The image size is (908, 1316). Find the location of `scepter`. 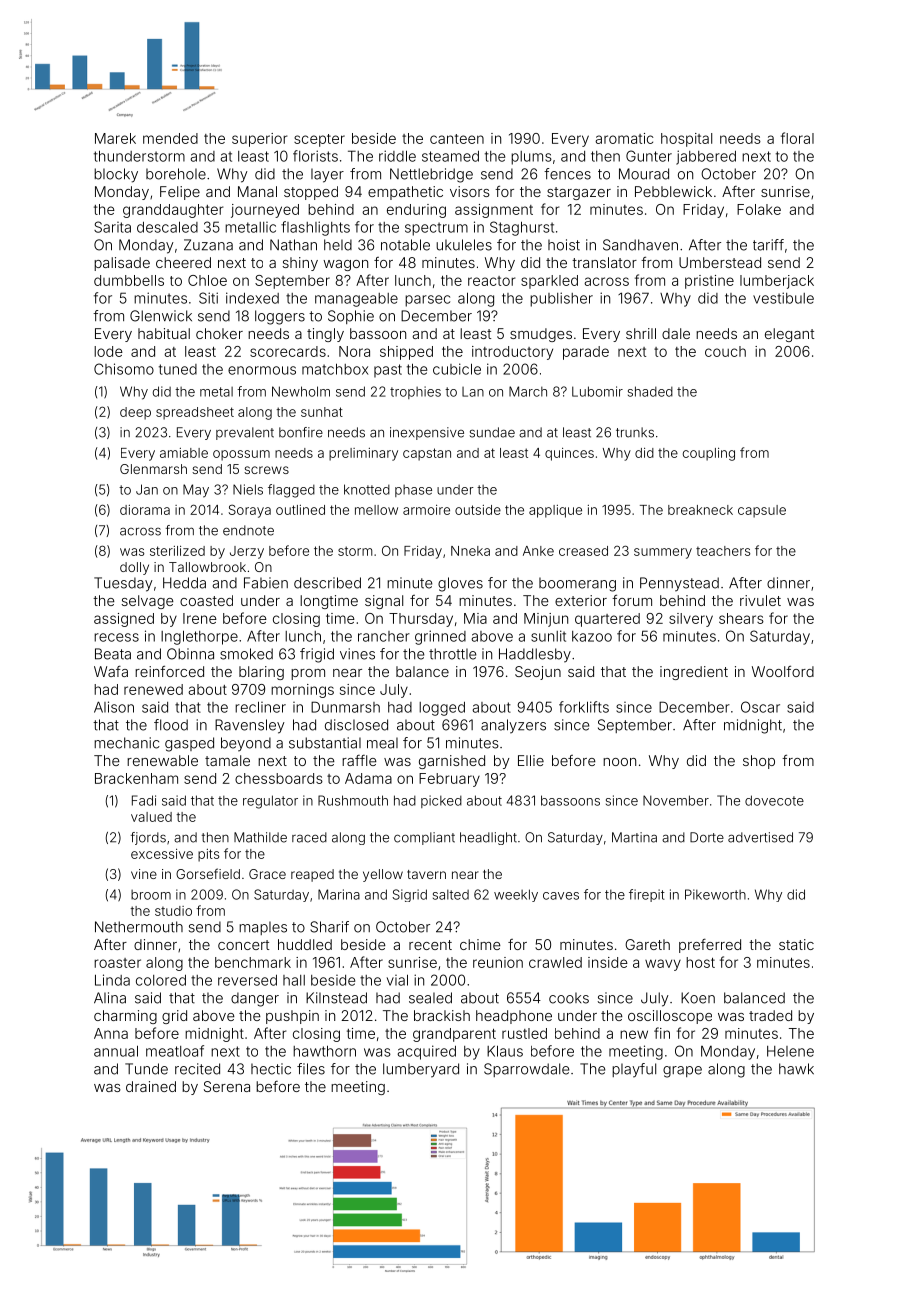

scepter is located at coordinates (319, 140).
